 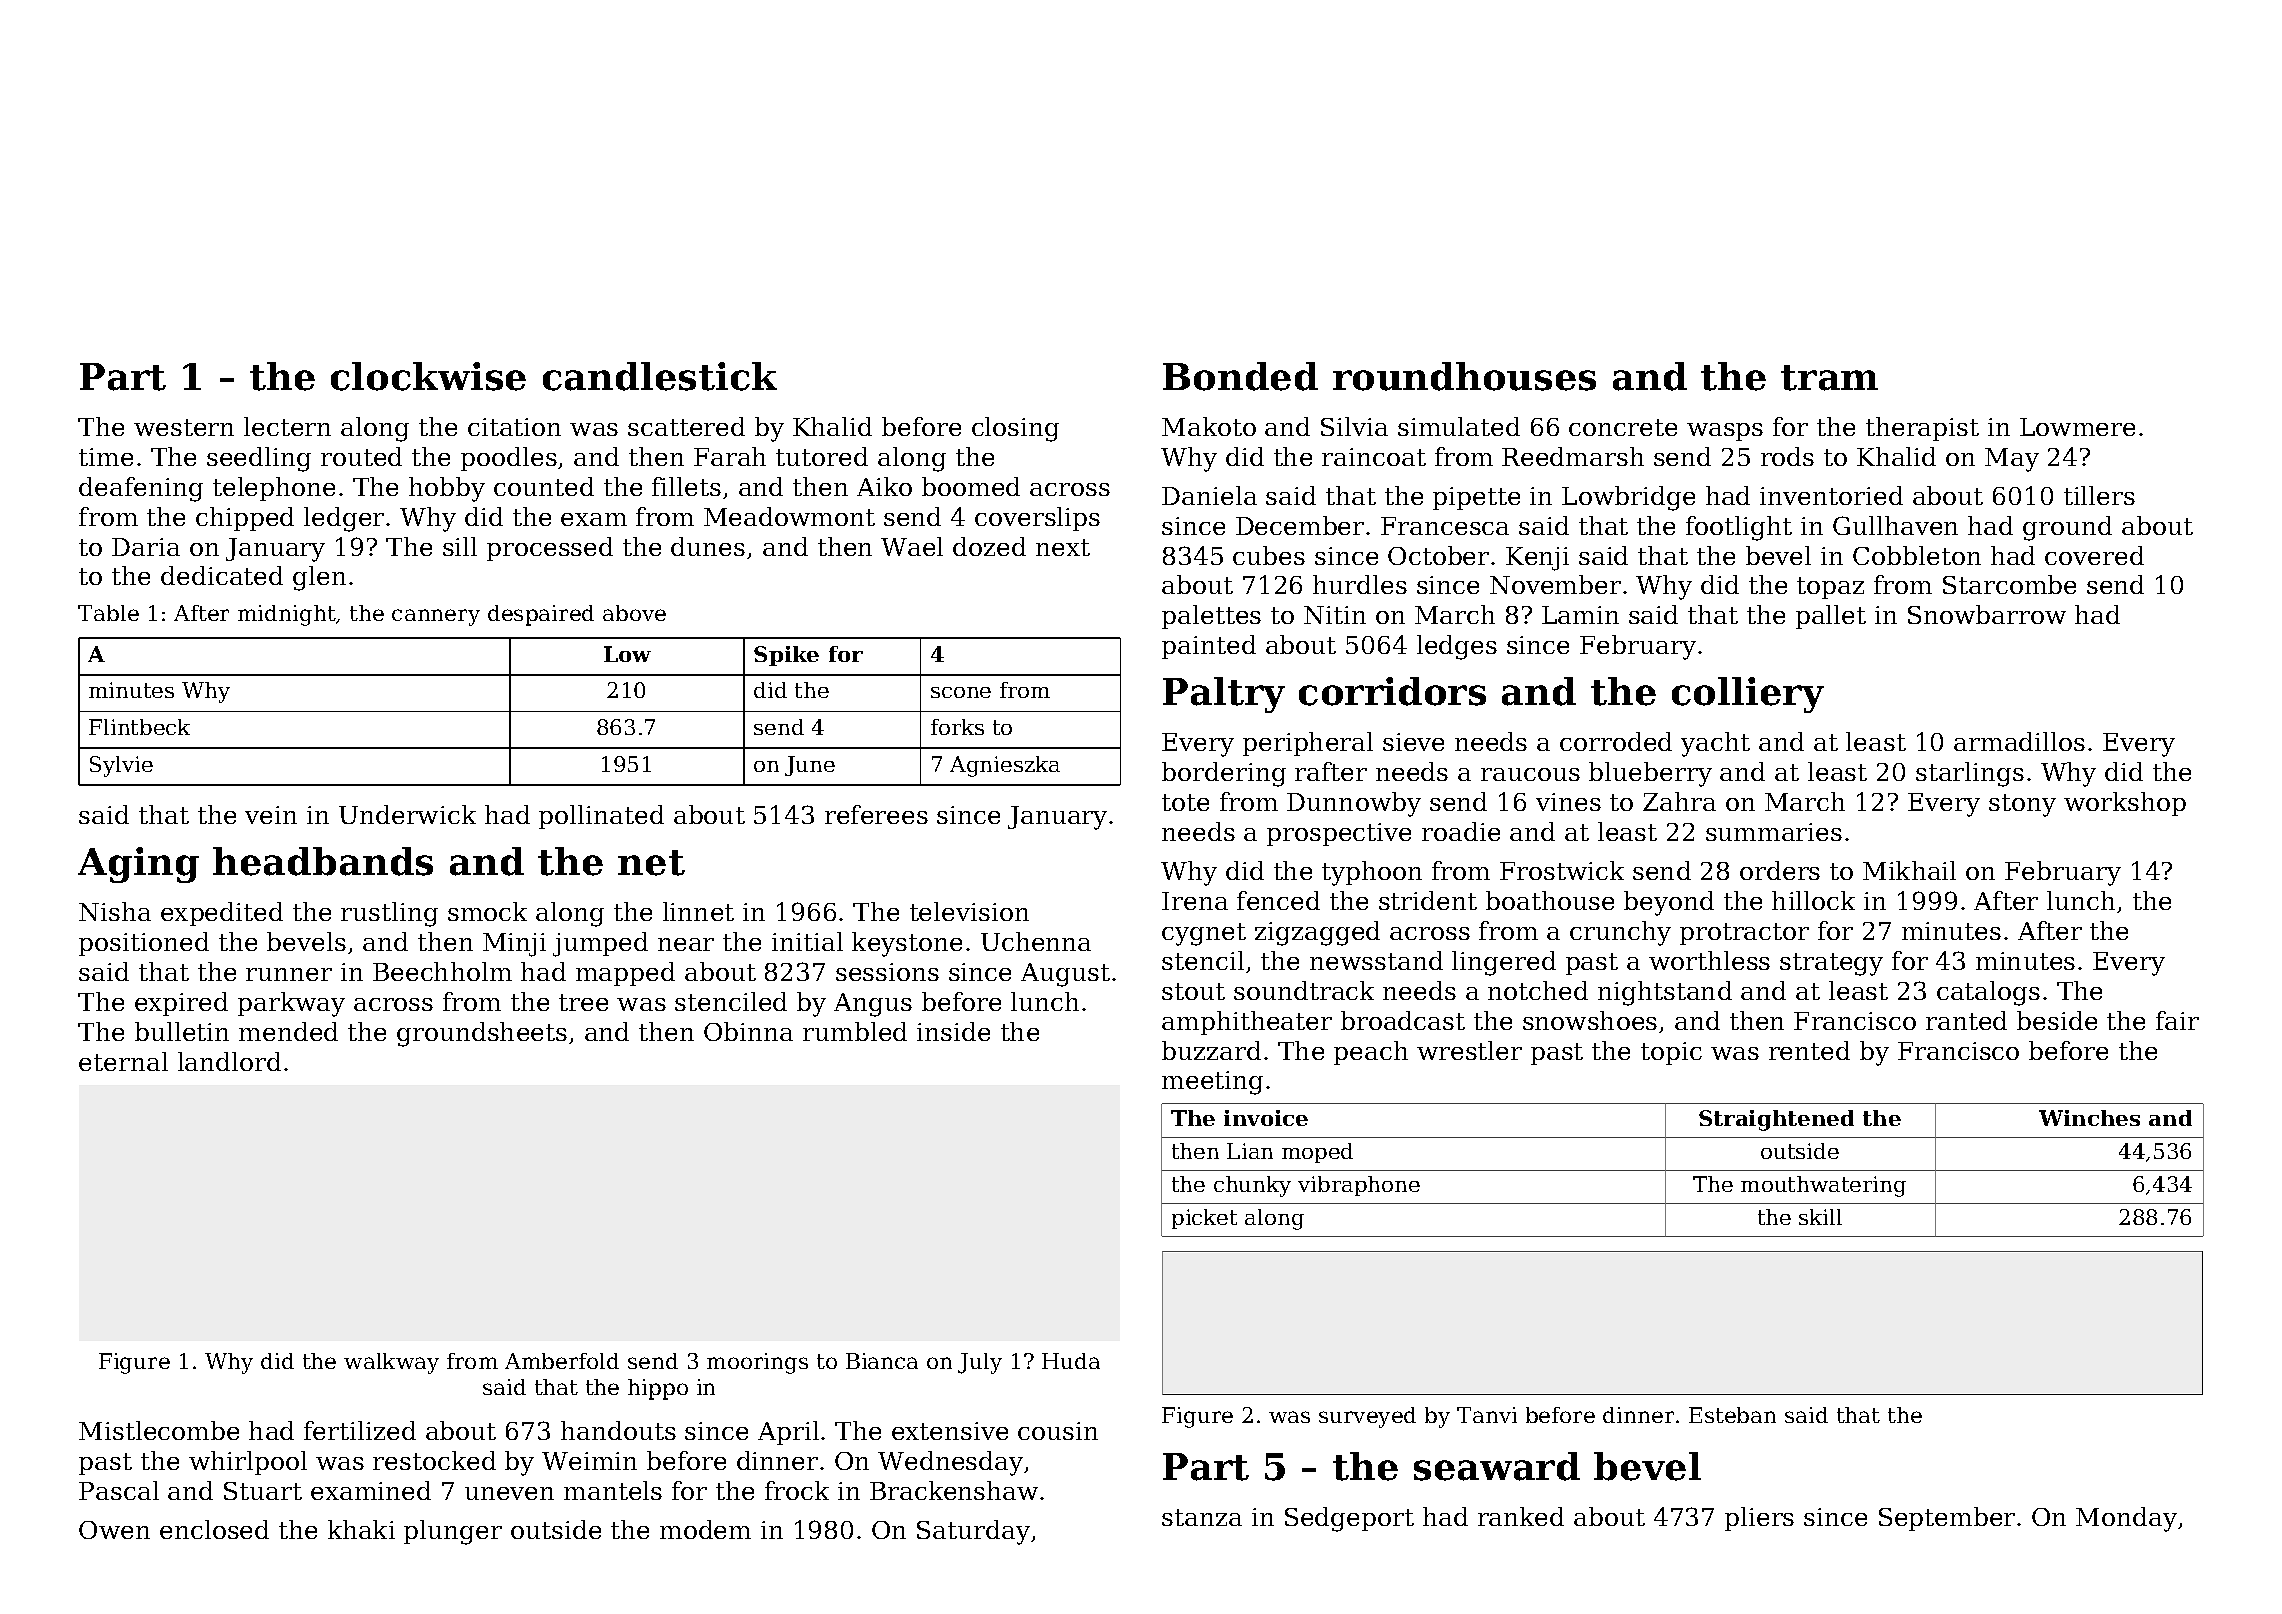 What do you see at coordinates (1650, 774) in the screenshot?
I see `blueberry` at bounding box center [1650, 774].
